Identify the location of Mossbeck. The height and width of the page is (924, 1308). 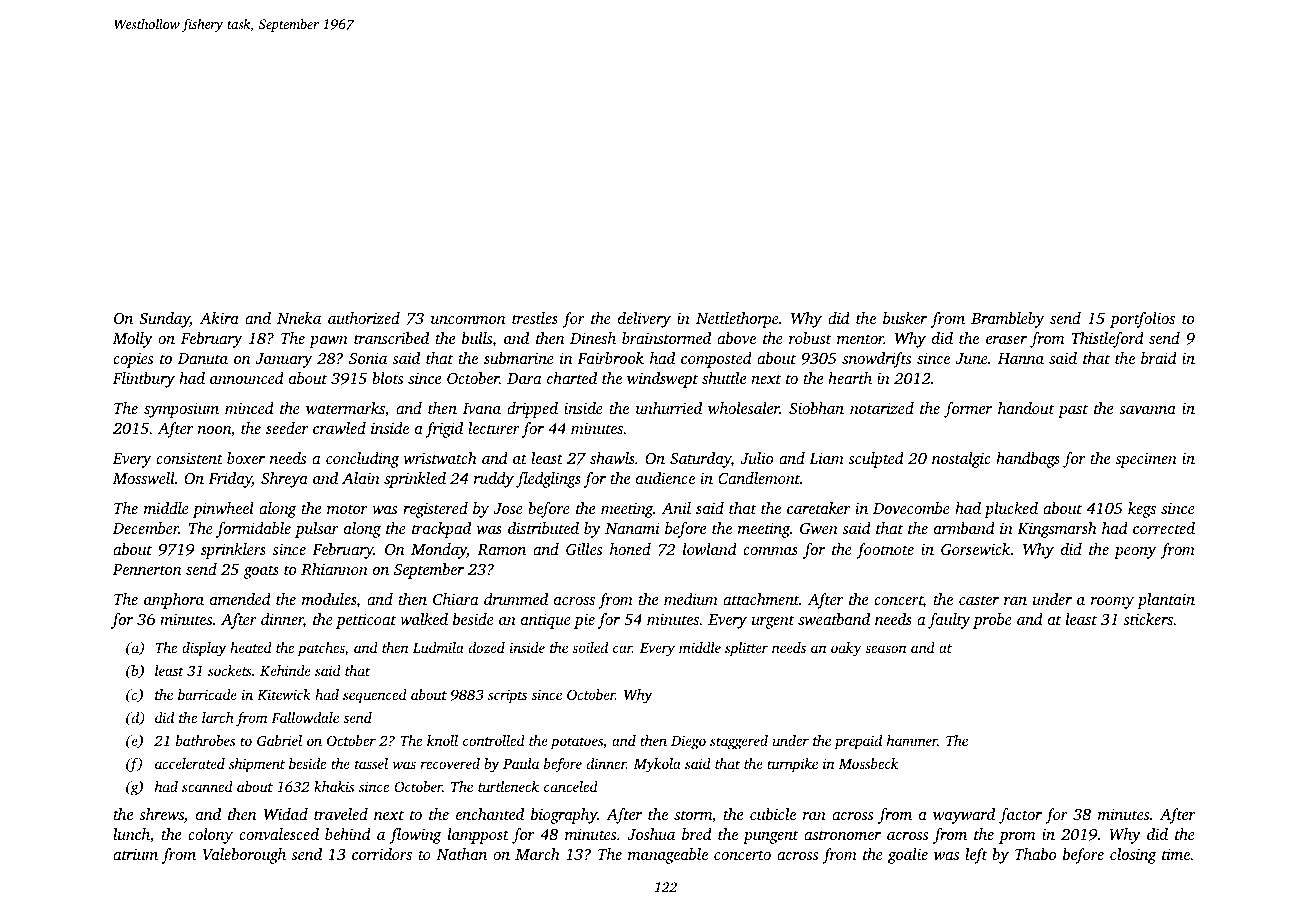
(868, 763).
